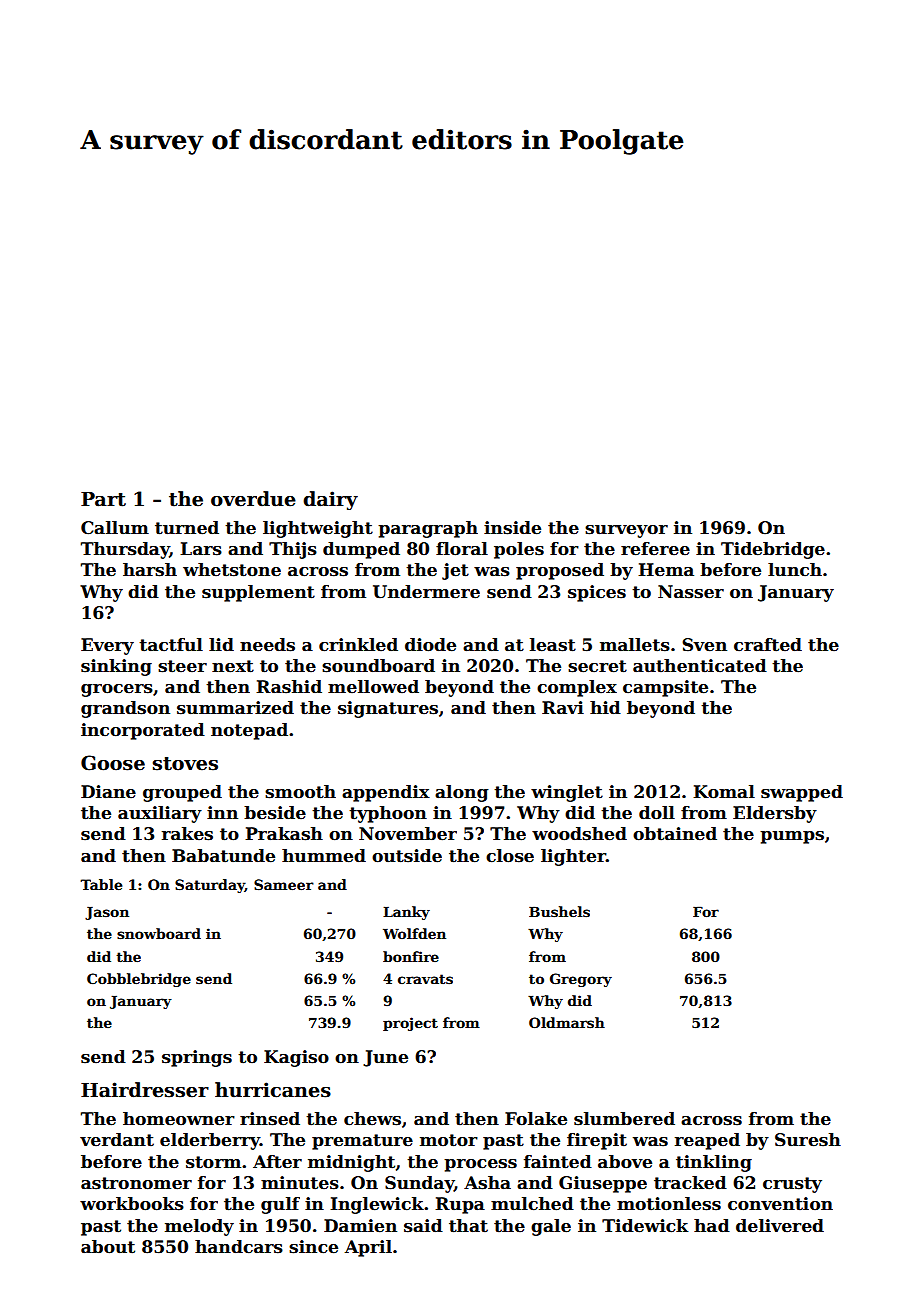 This screenshot has height=1314, width=924. Describe the element at coordinates (108, 1247) in the screenshot. I see `about` at that location.
